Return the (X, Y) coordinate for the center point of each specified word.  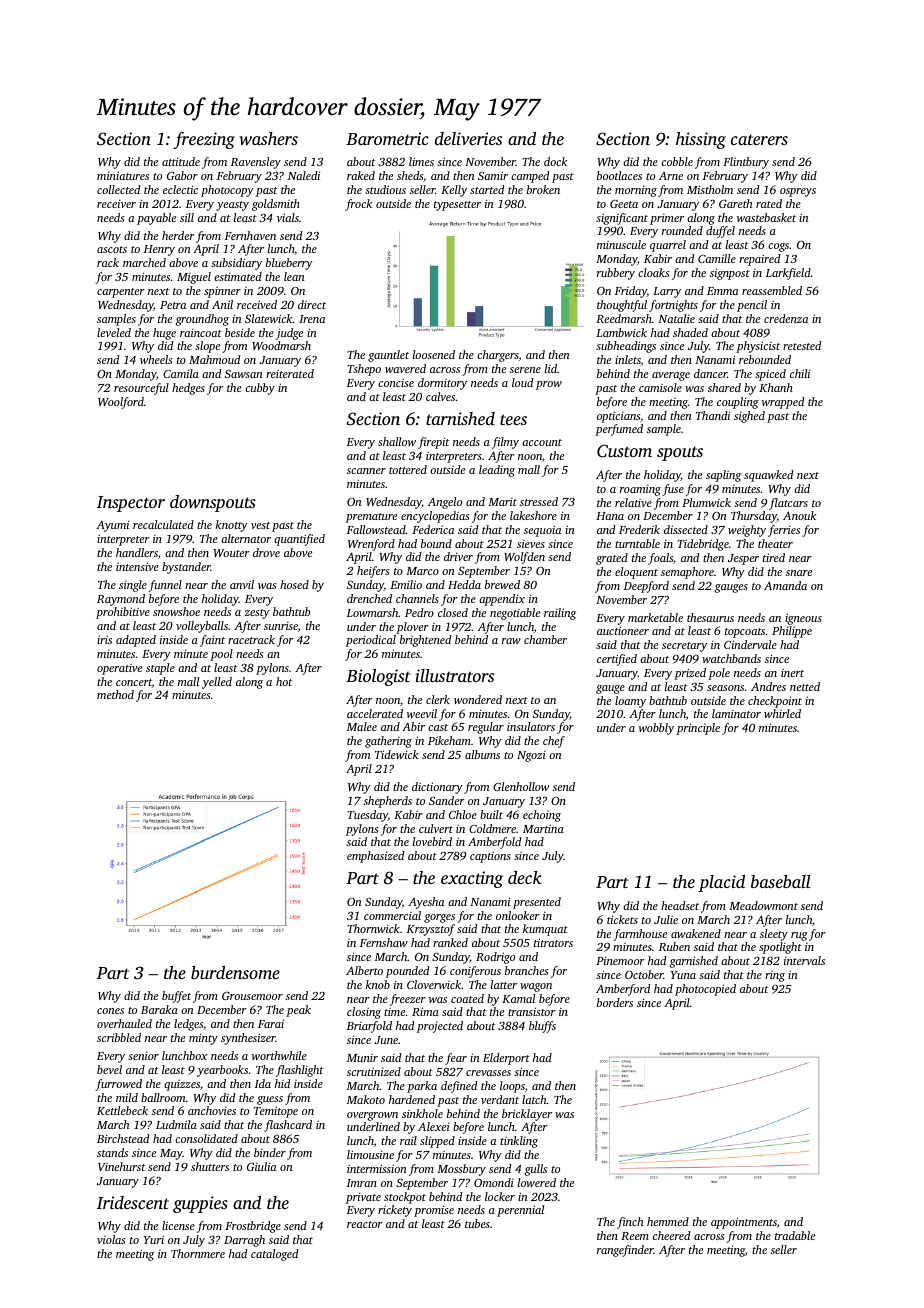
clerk (438, 699)
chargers (498, 356)
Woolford (121, 403)
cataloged (274, 1255)
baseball (781, 881)
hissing (701, 140)
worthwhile (279, 1055)
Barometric (387, 138)
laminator (736, 713)
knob (378, 984)
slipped (437, 1142)
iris (104, 639)
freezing (204, 140)
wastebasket (766, 217)
